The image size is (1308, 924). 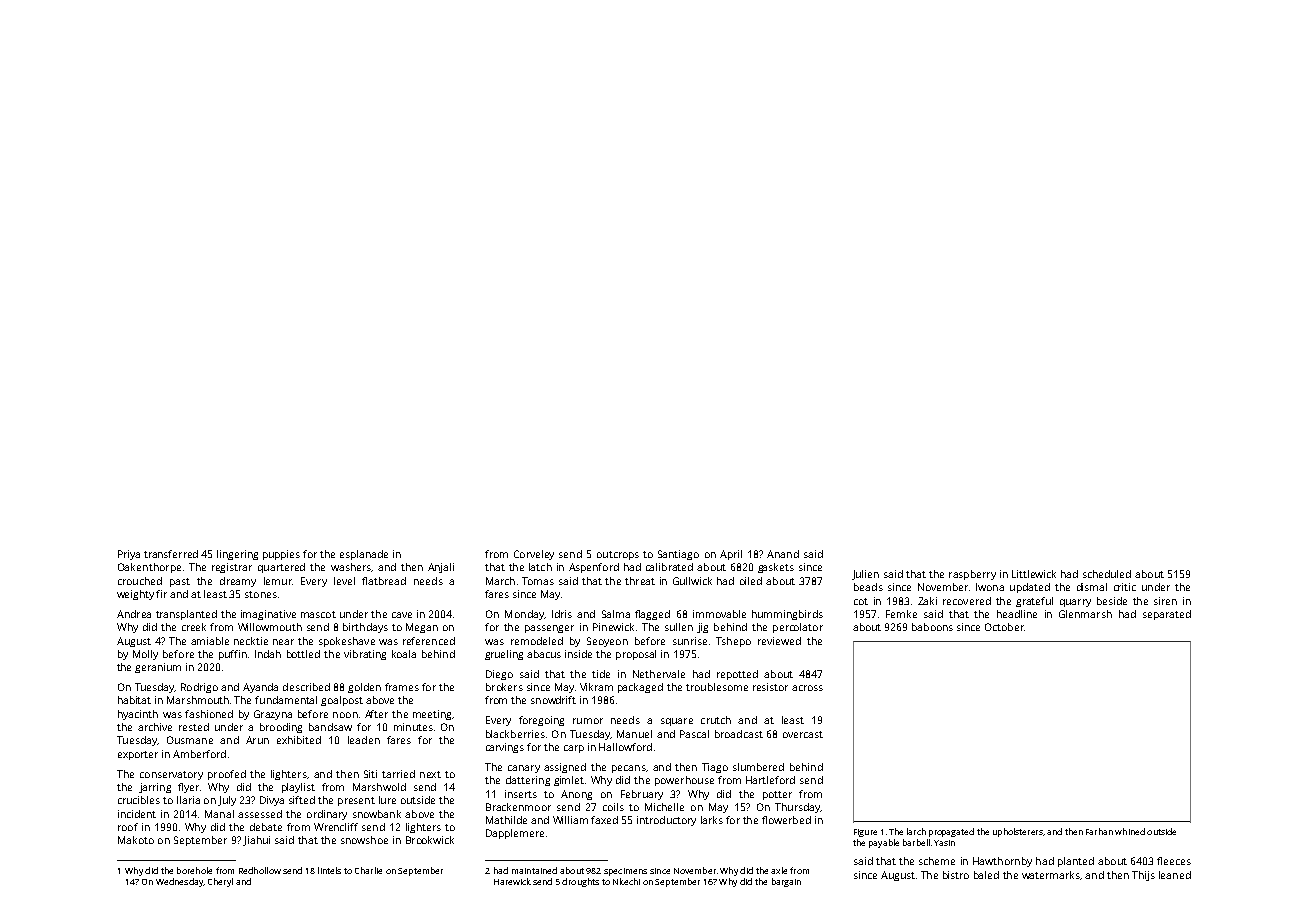 What do you see at coordinates (237, 555) in the screenshot?
I see `lingering` at bounding box center [237, 555].
